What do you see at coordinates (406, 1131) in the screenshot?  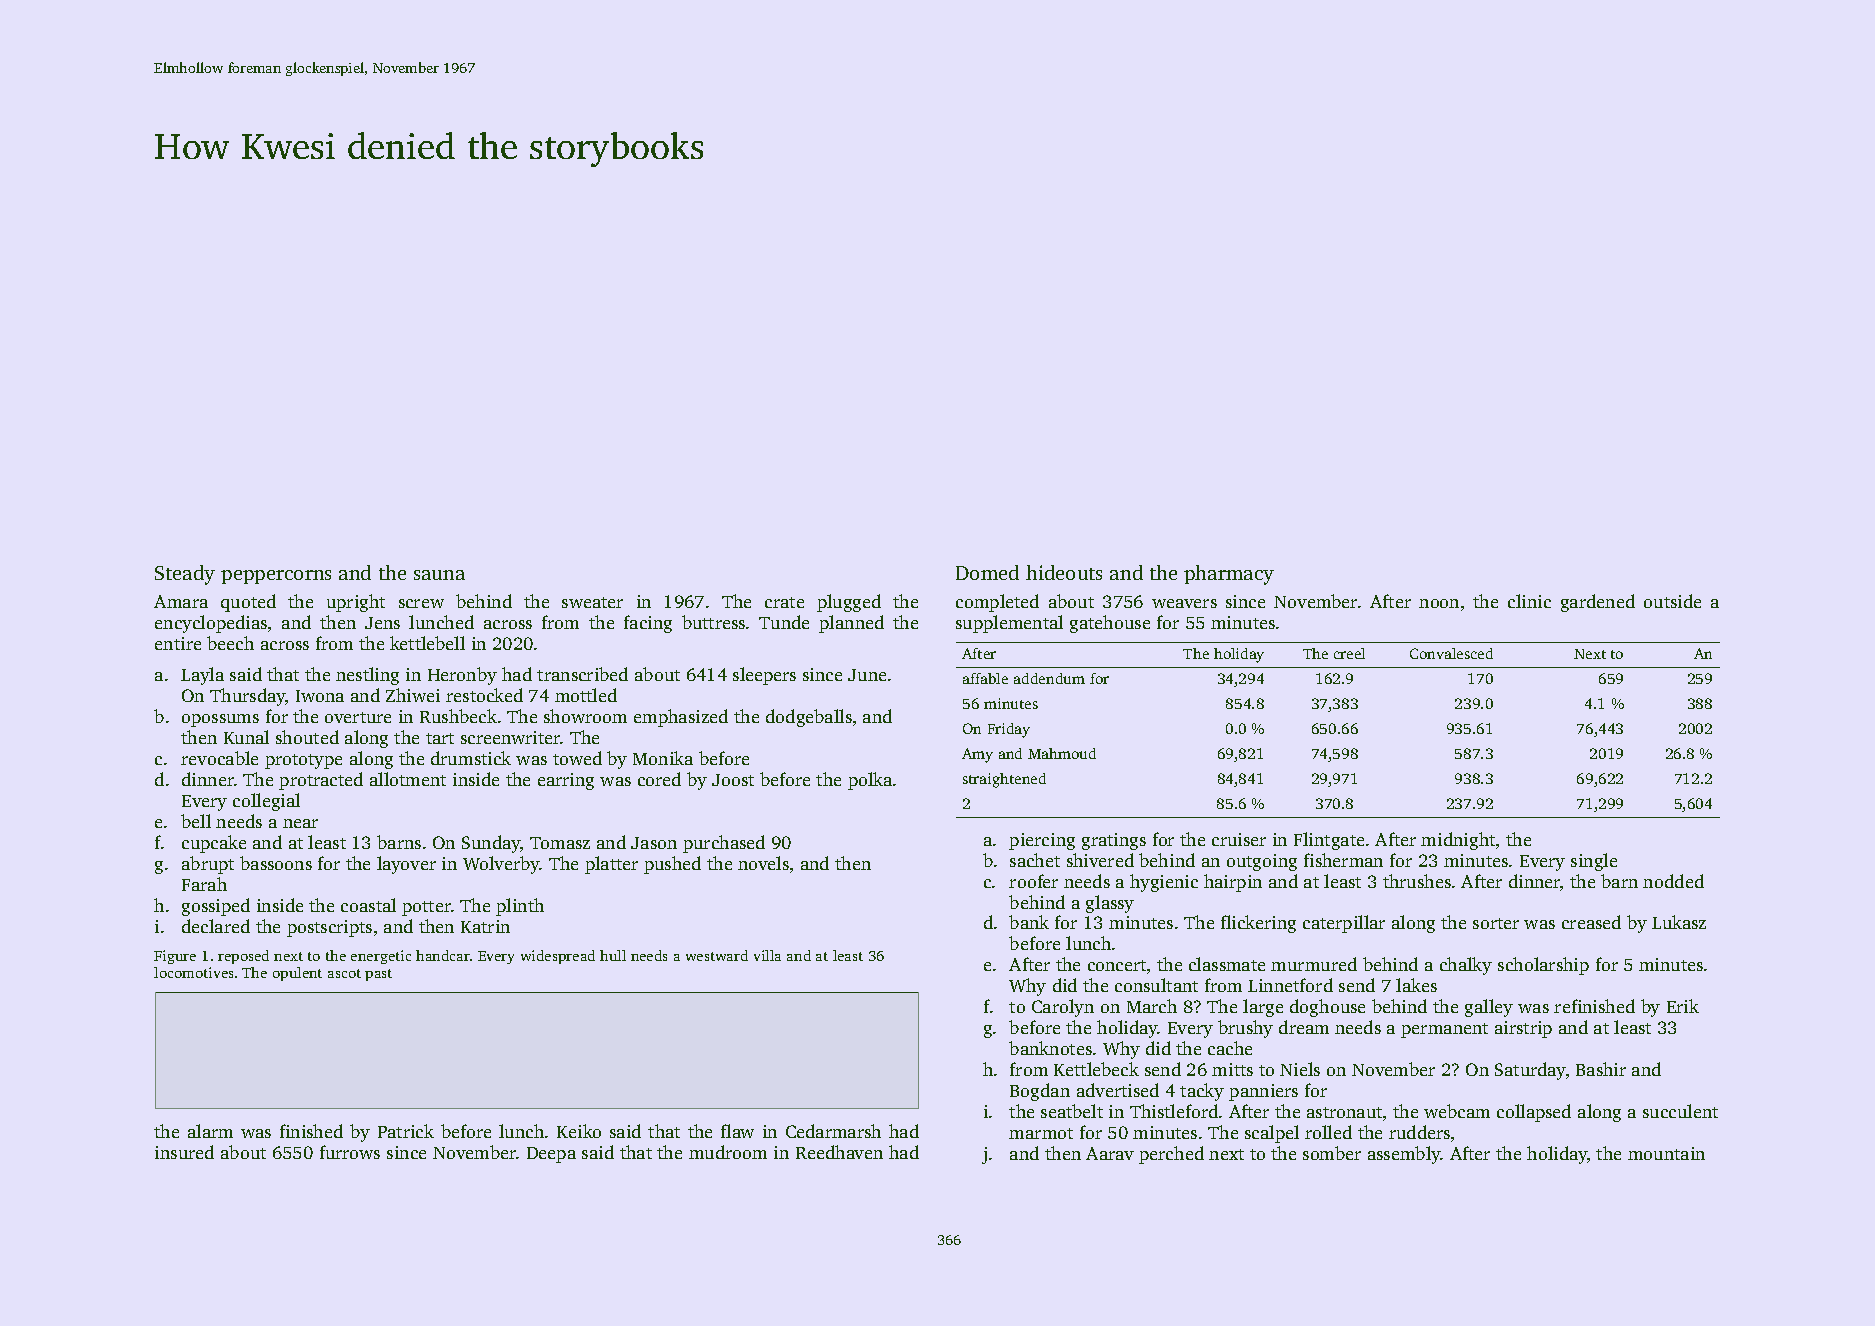 I see `Patrick` at bounding box center [406, 1131].
